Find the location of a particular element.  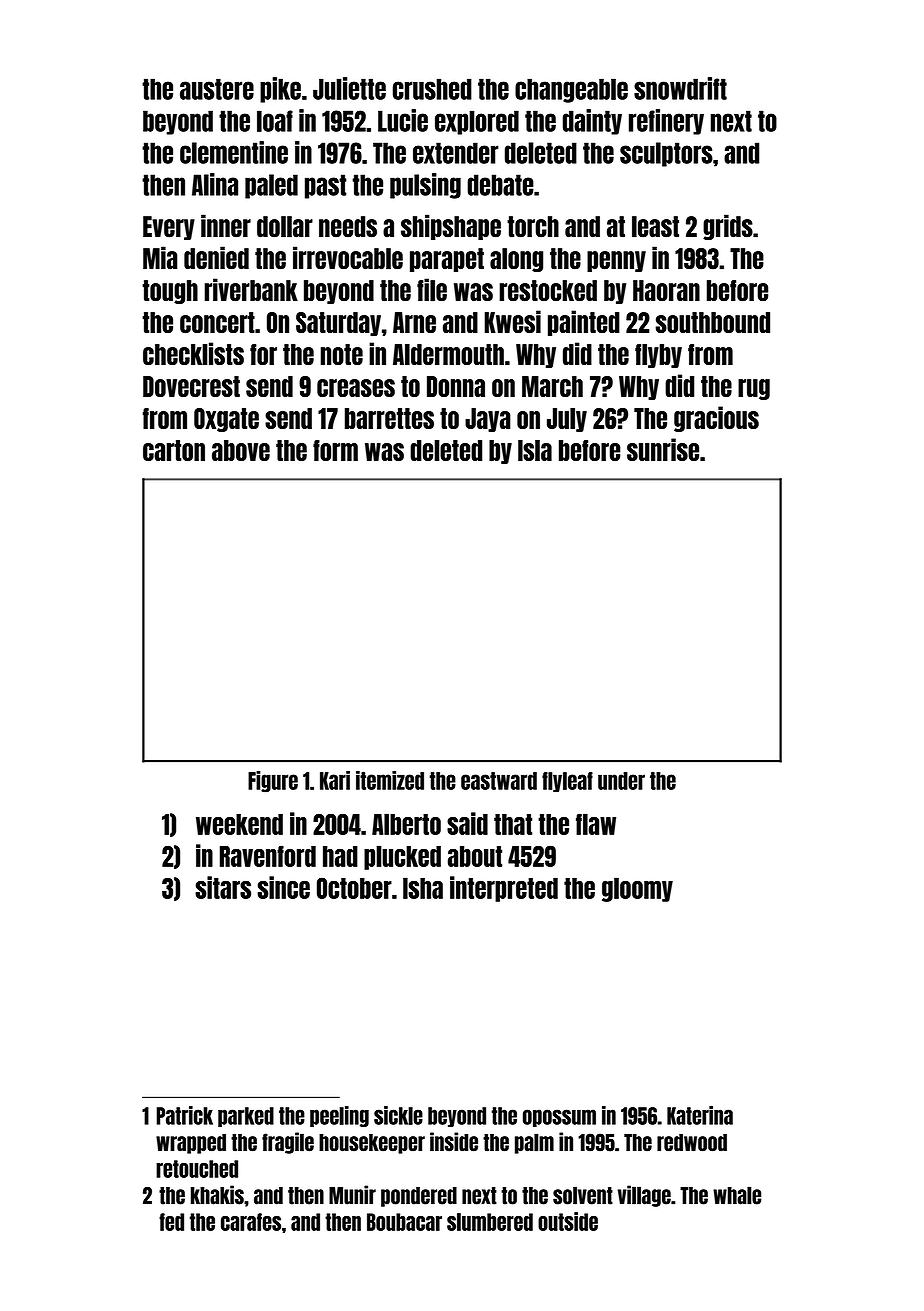

crushed is located at coordinates (432, 89).
